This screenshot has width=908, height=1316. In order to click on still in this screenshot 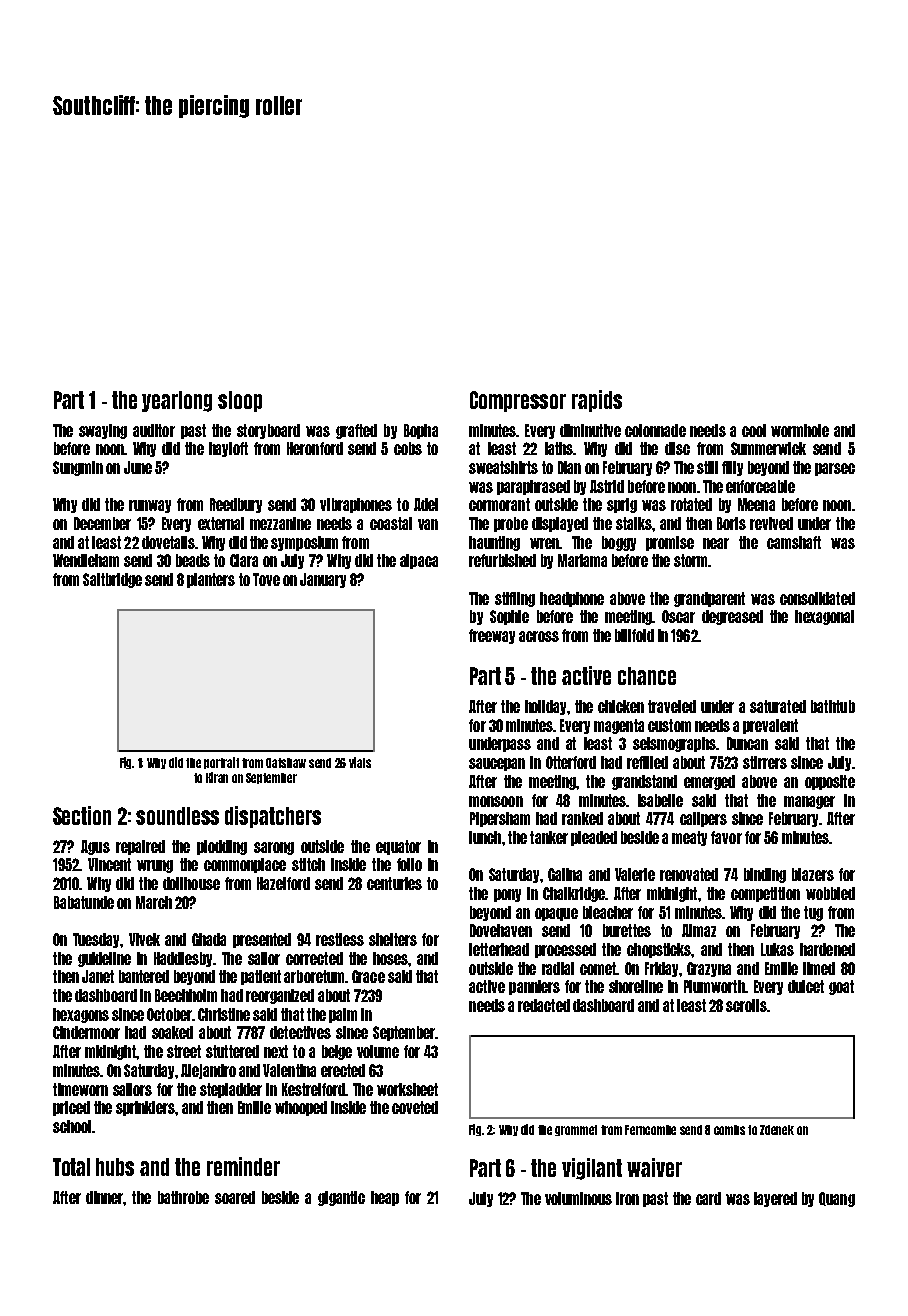, I will do `click(707, 467)`.
